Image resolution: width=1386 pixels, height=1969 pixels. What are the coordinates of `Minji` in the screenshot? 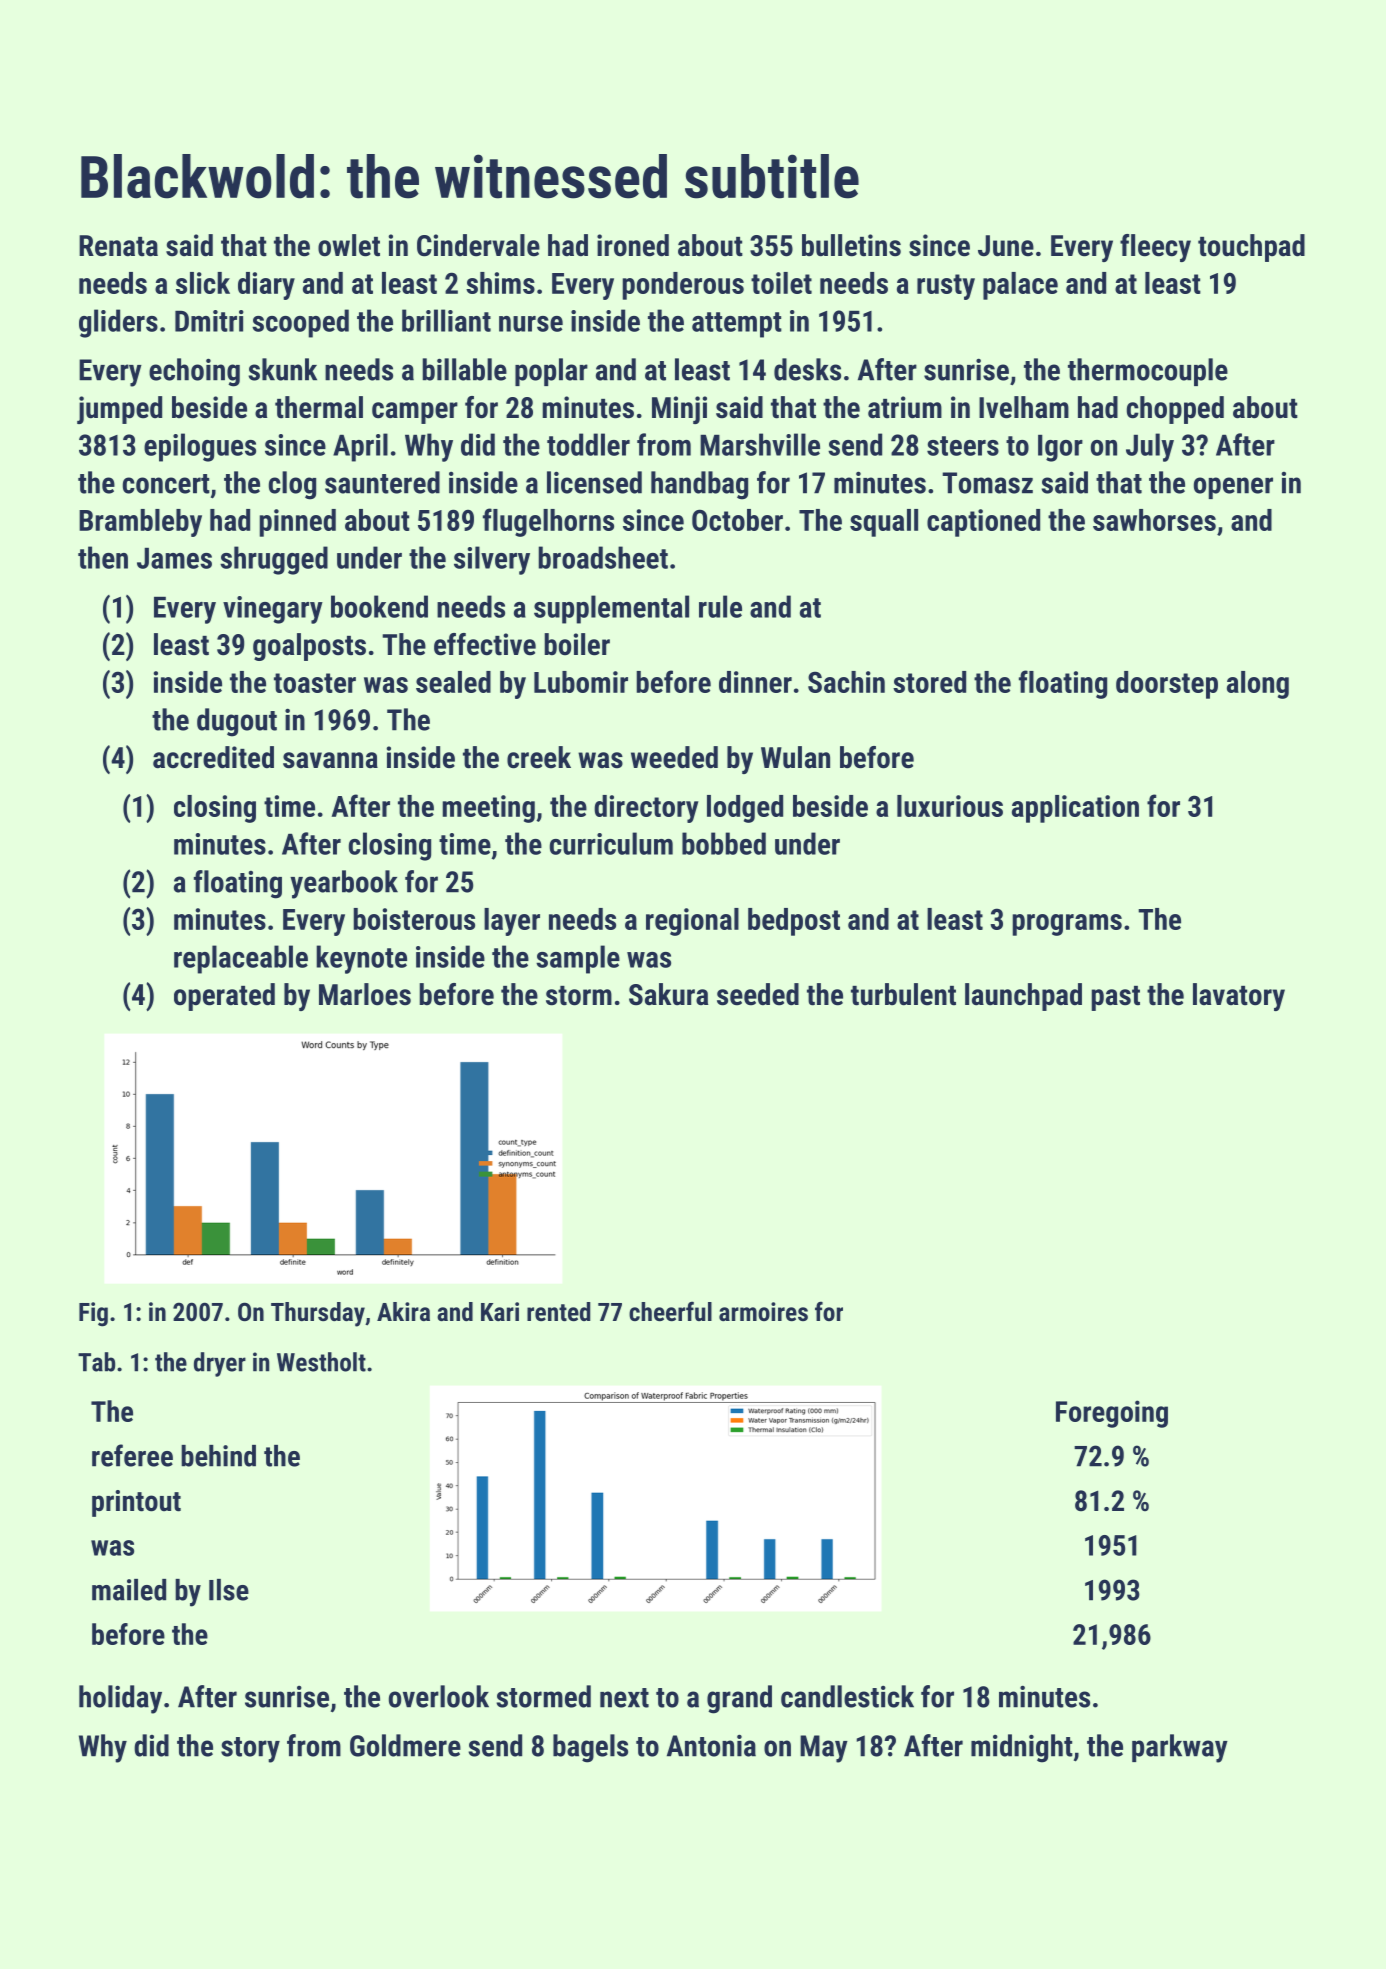 It's located at (679, 410).
